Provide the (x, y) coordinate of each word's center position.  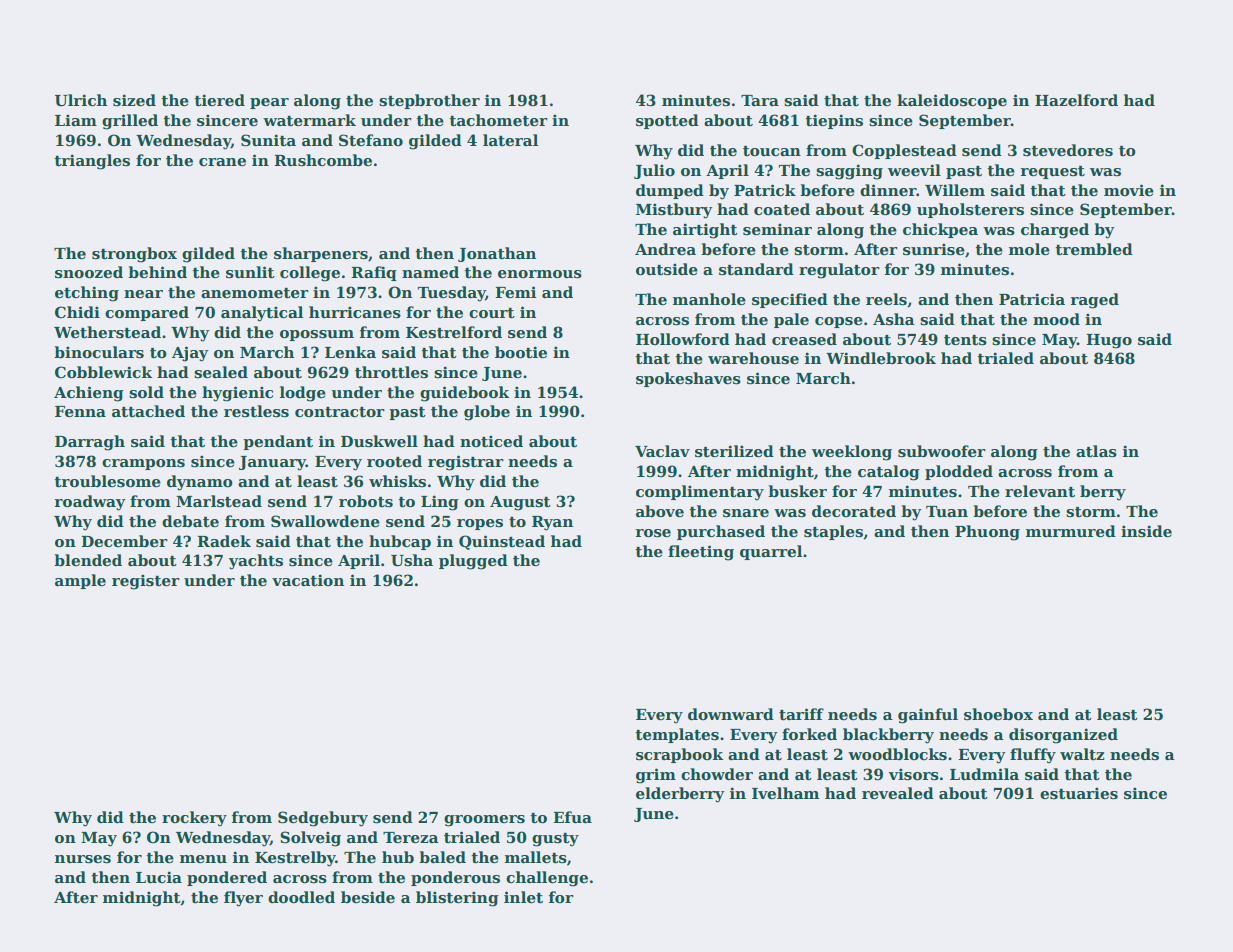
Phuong (987, 533)
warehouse (753, 358)
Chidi (77, 312)
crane (222, 162)
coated (782, 209)
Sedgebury (323, 819)
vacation (308, 580)
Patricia (1032, 299)
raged (1095, 301)
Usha (412, 560)
